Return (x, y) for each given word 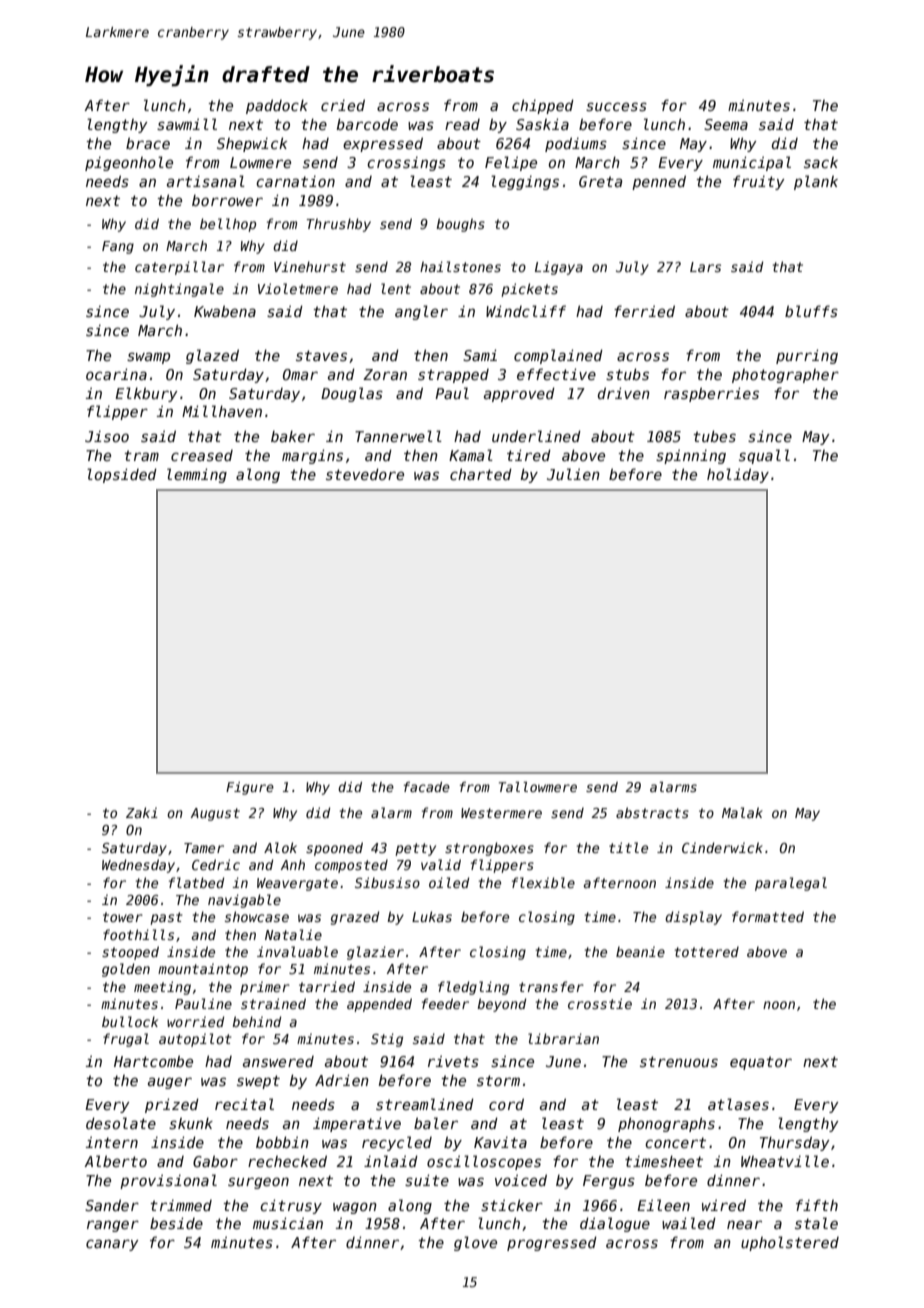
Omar (300, 374)
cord (506, 1104)
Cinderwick (722, 847)
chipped (543, 106)
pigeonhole (129, 163)
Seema (726, 124)
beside (176, 1223)
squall (764, 456)
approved (519, 394)
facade (427, 787)
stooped (130, 953)
